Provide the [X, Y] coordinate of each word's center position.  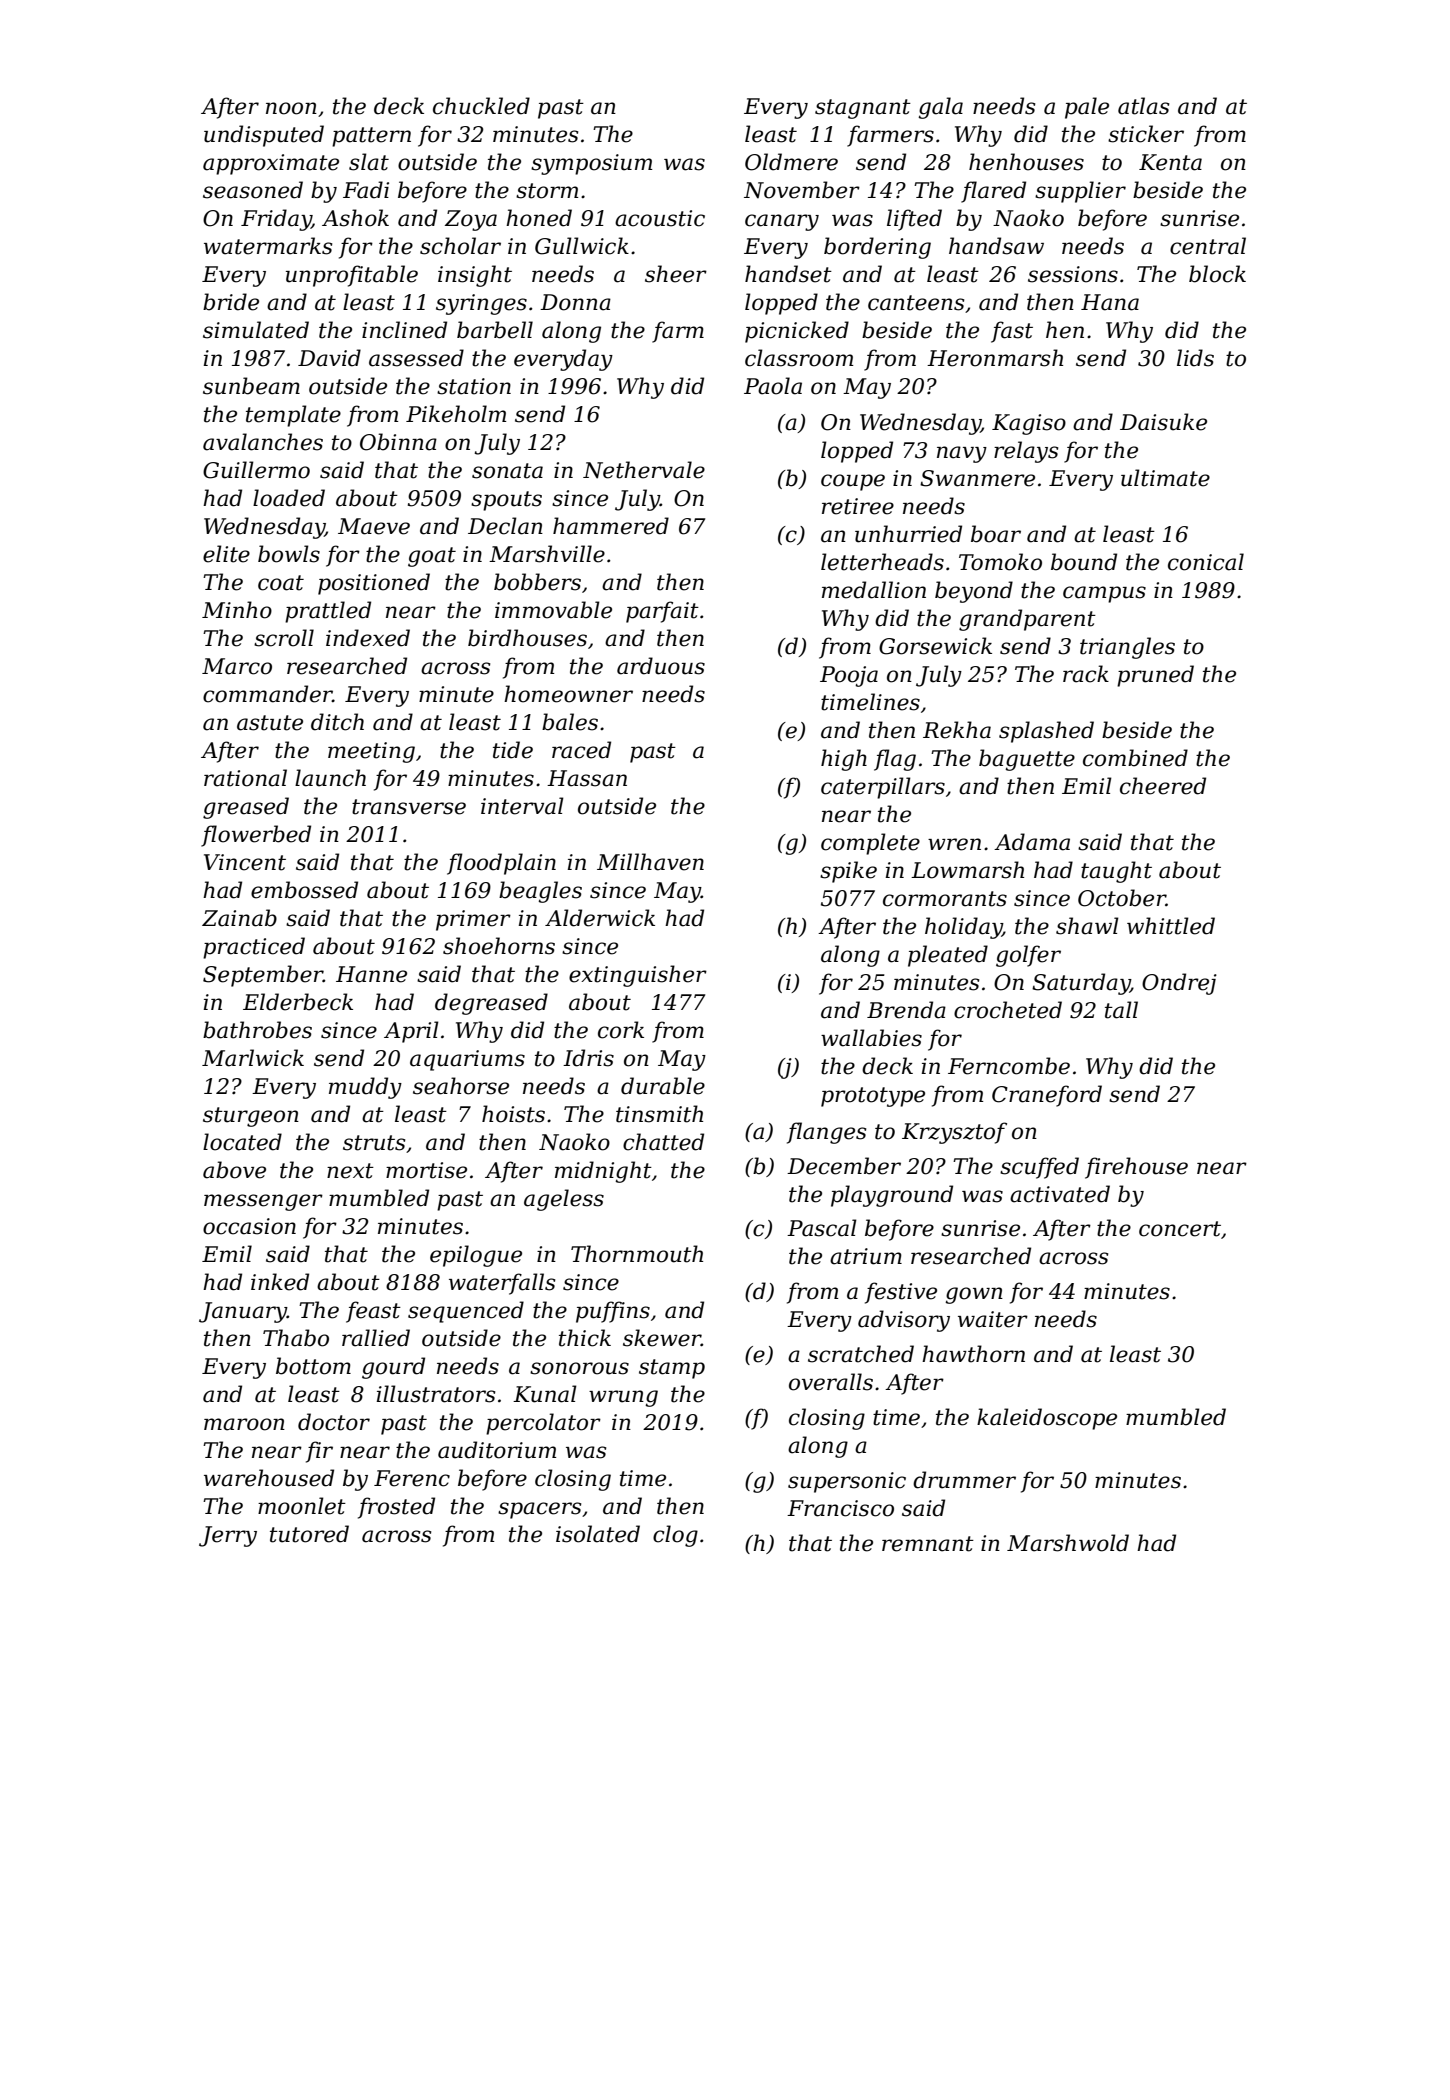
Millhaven [650, 862]
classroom [799, 358]
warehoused [269, 1478]
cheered [1163, 786]
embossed [304, 890]
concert [1180, 1229]
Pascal [822, 1228]
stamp [672, 1369]
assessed [416, 358]
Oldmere [791, 162]
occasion [249, 1226]
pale [1087, 108]
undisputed [264, 136]
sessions [1073, 274]
